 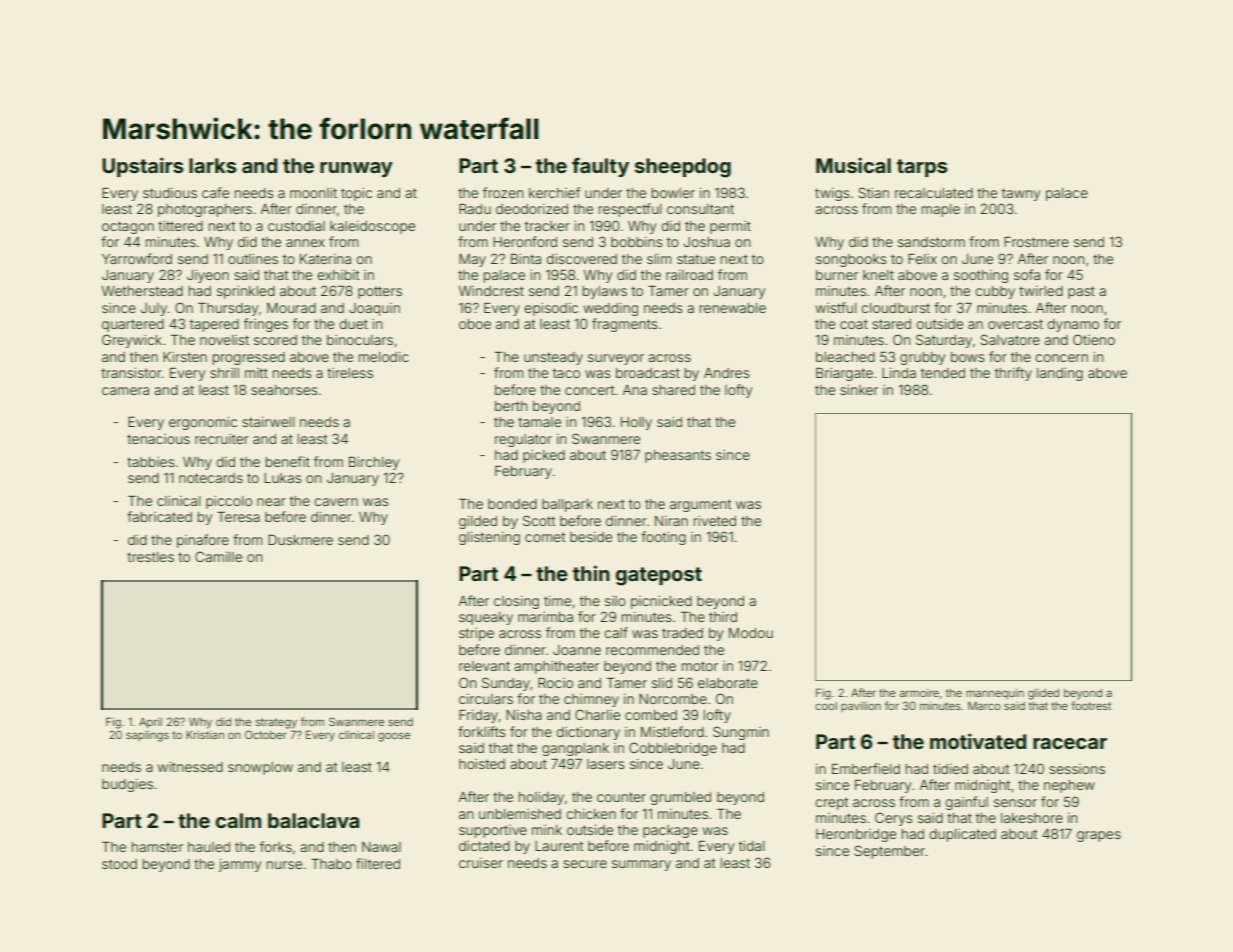 What do you see at coordinates (526, 259) in the page?
I see `Binta` at bounding box center [526, 259].
